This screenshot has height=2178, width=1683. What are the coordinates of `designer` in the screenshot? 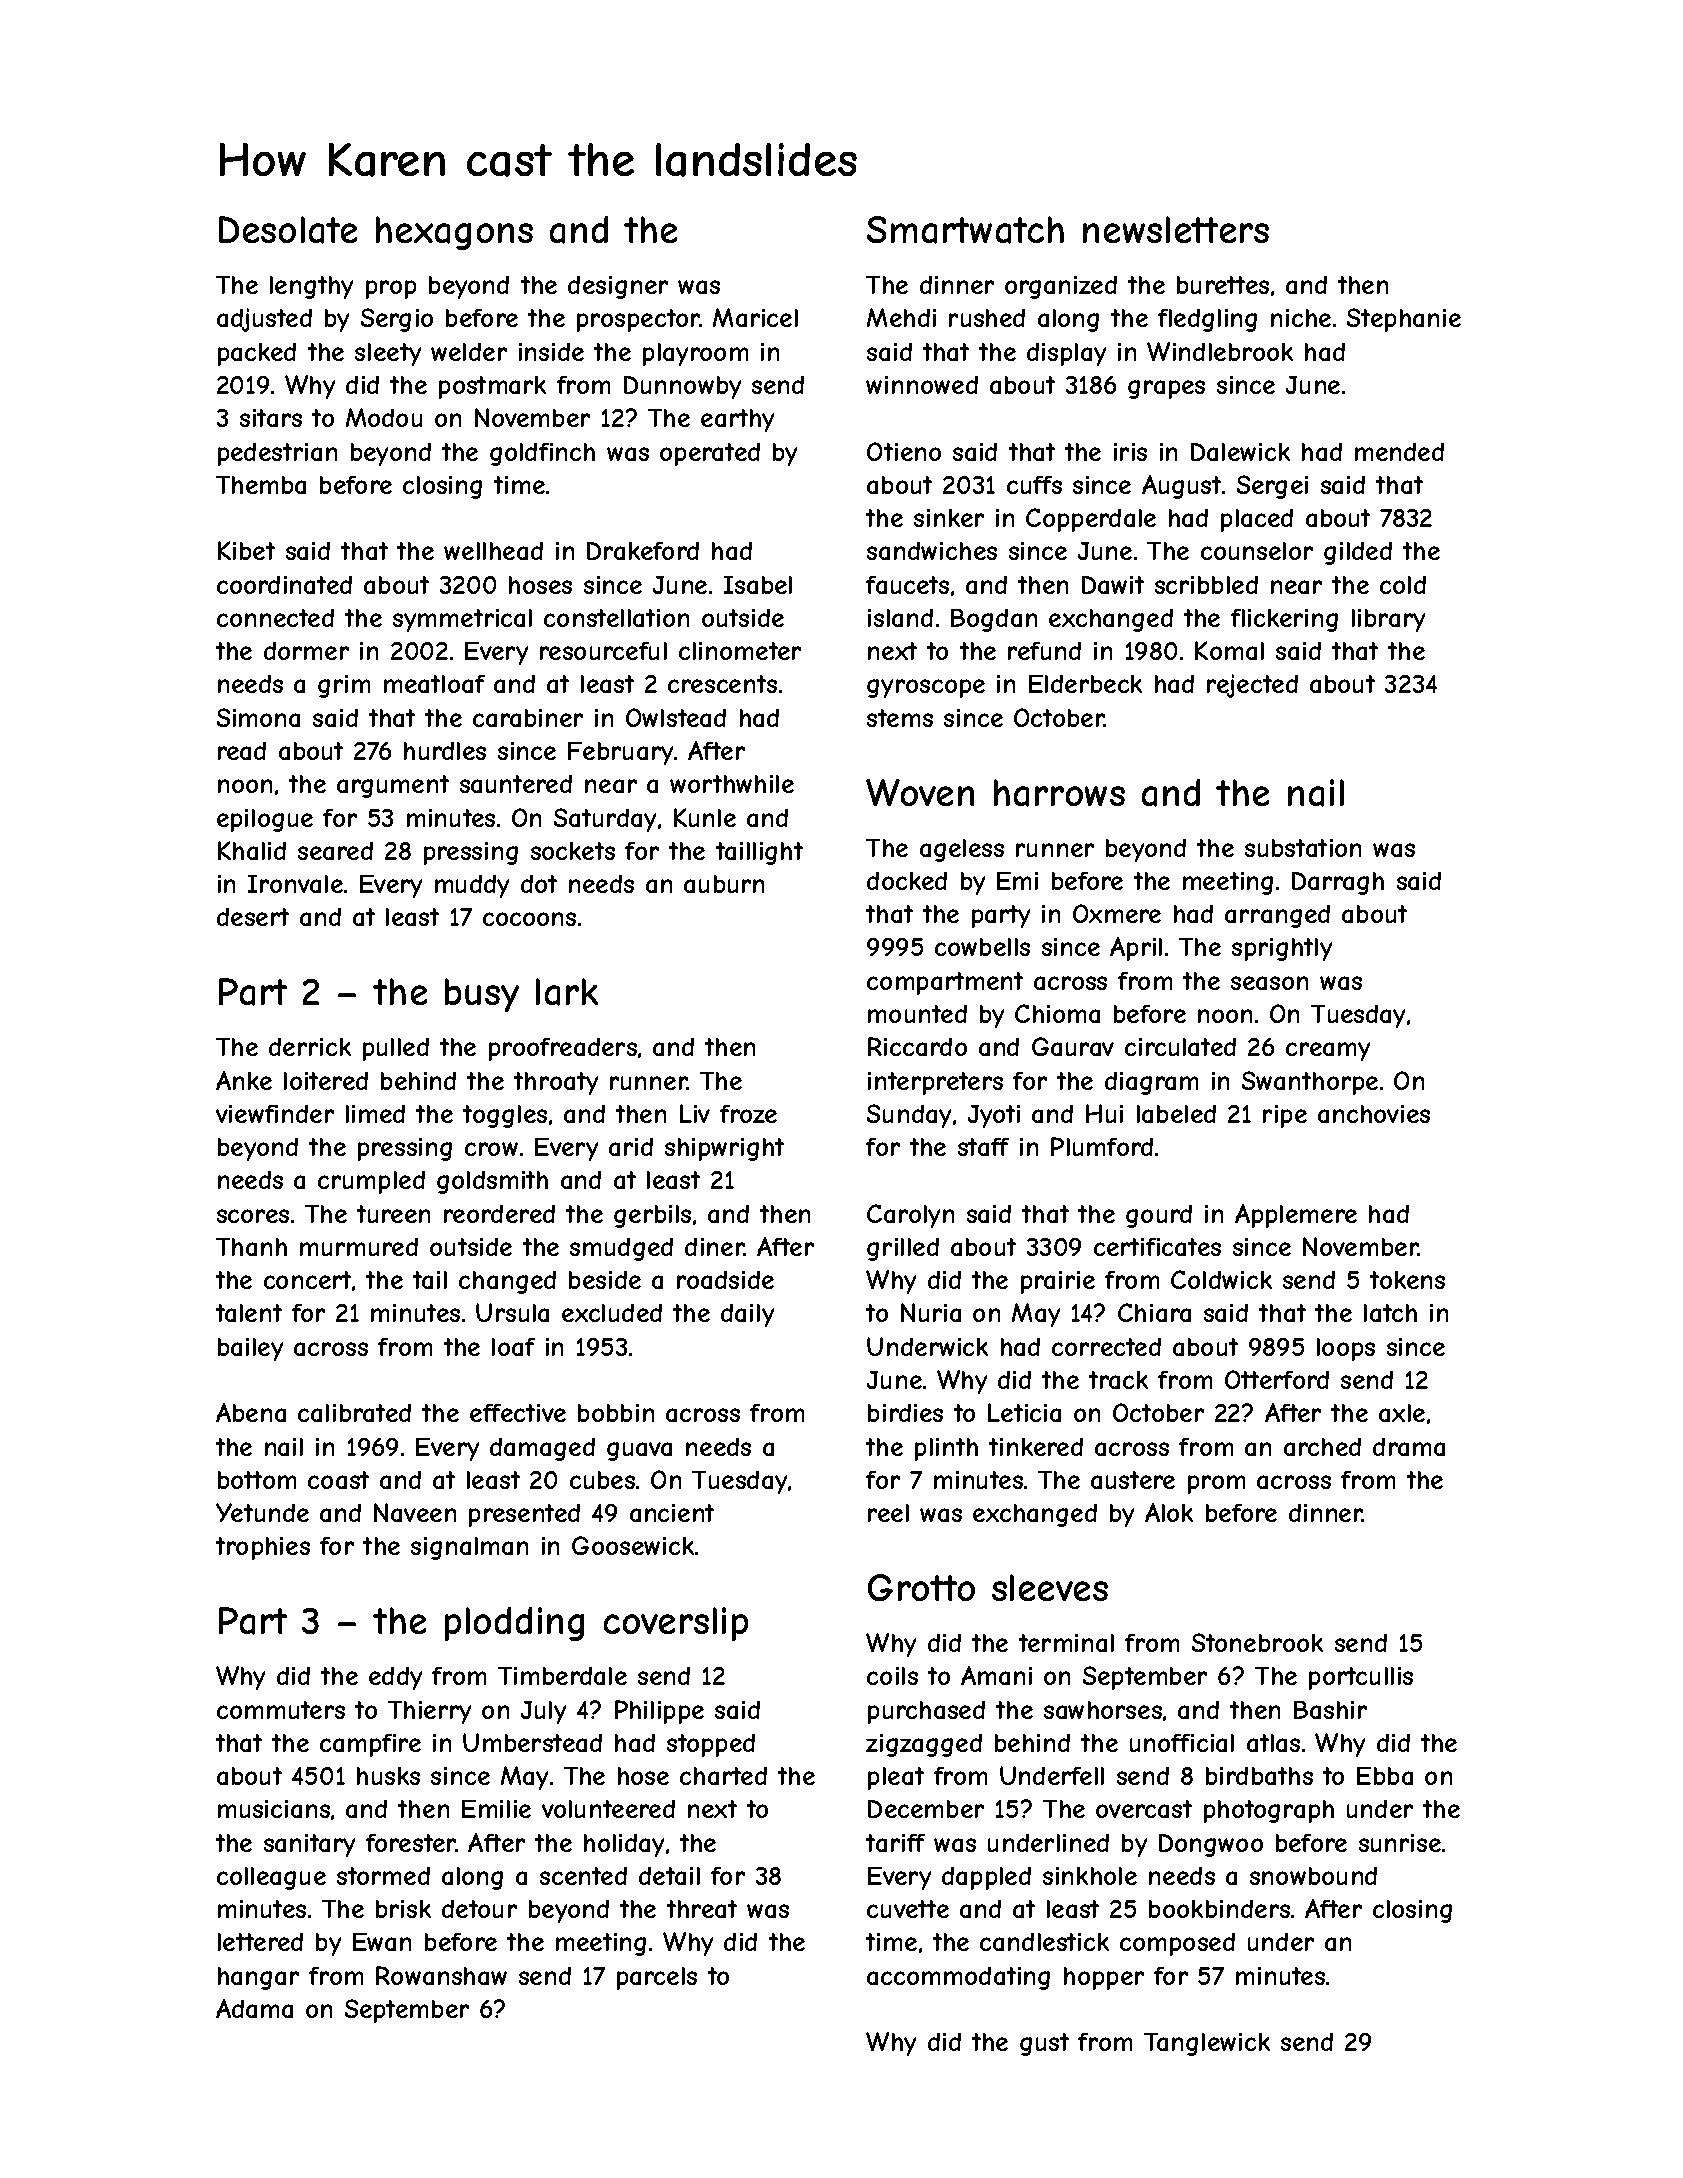 It's located at (618, 287).
